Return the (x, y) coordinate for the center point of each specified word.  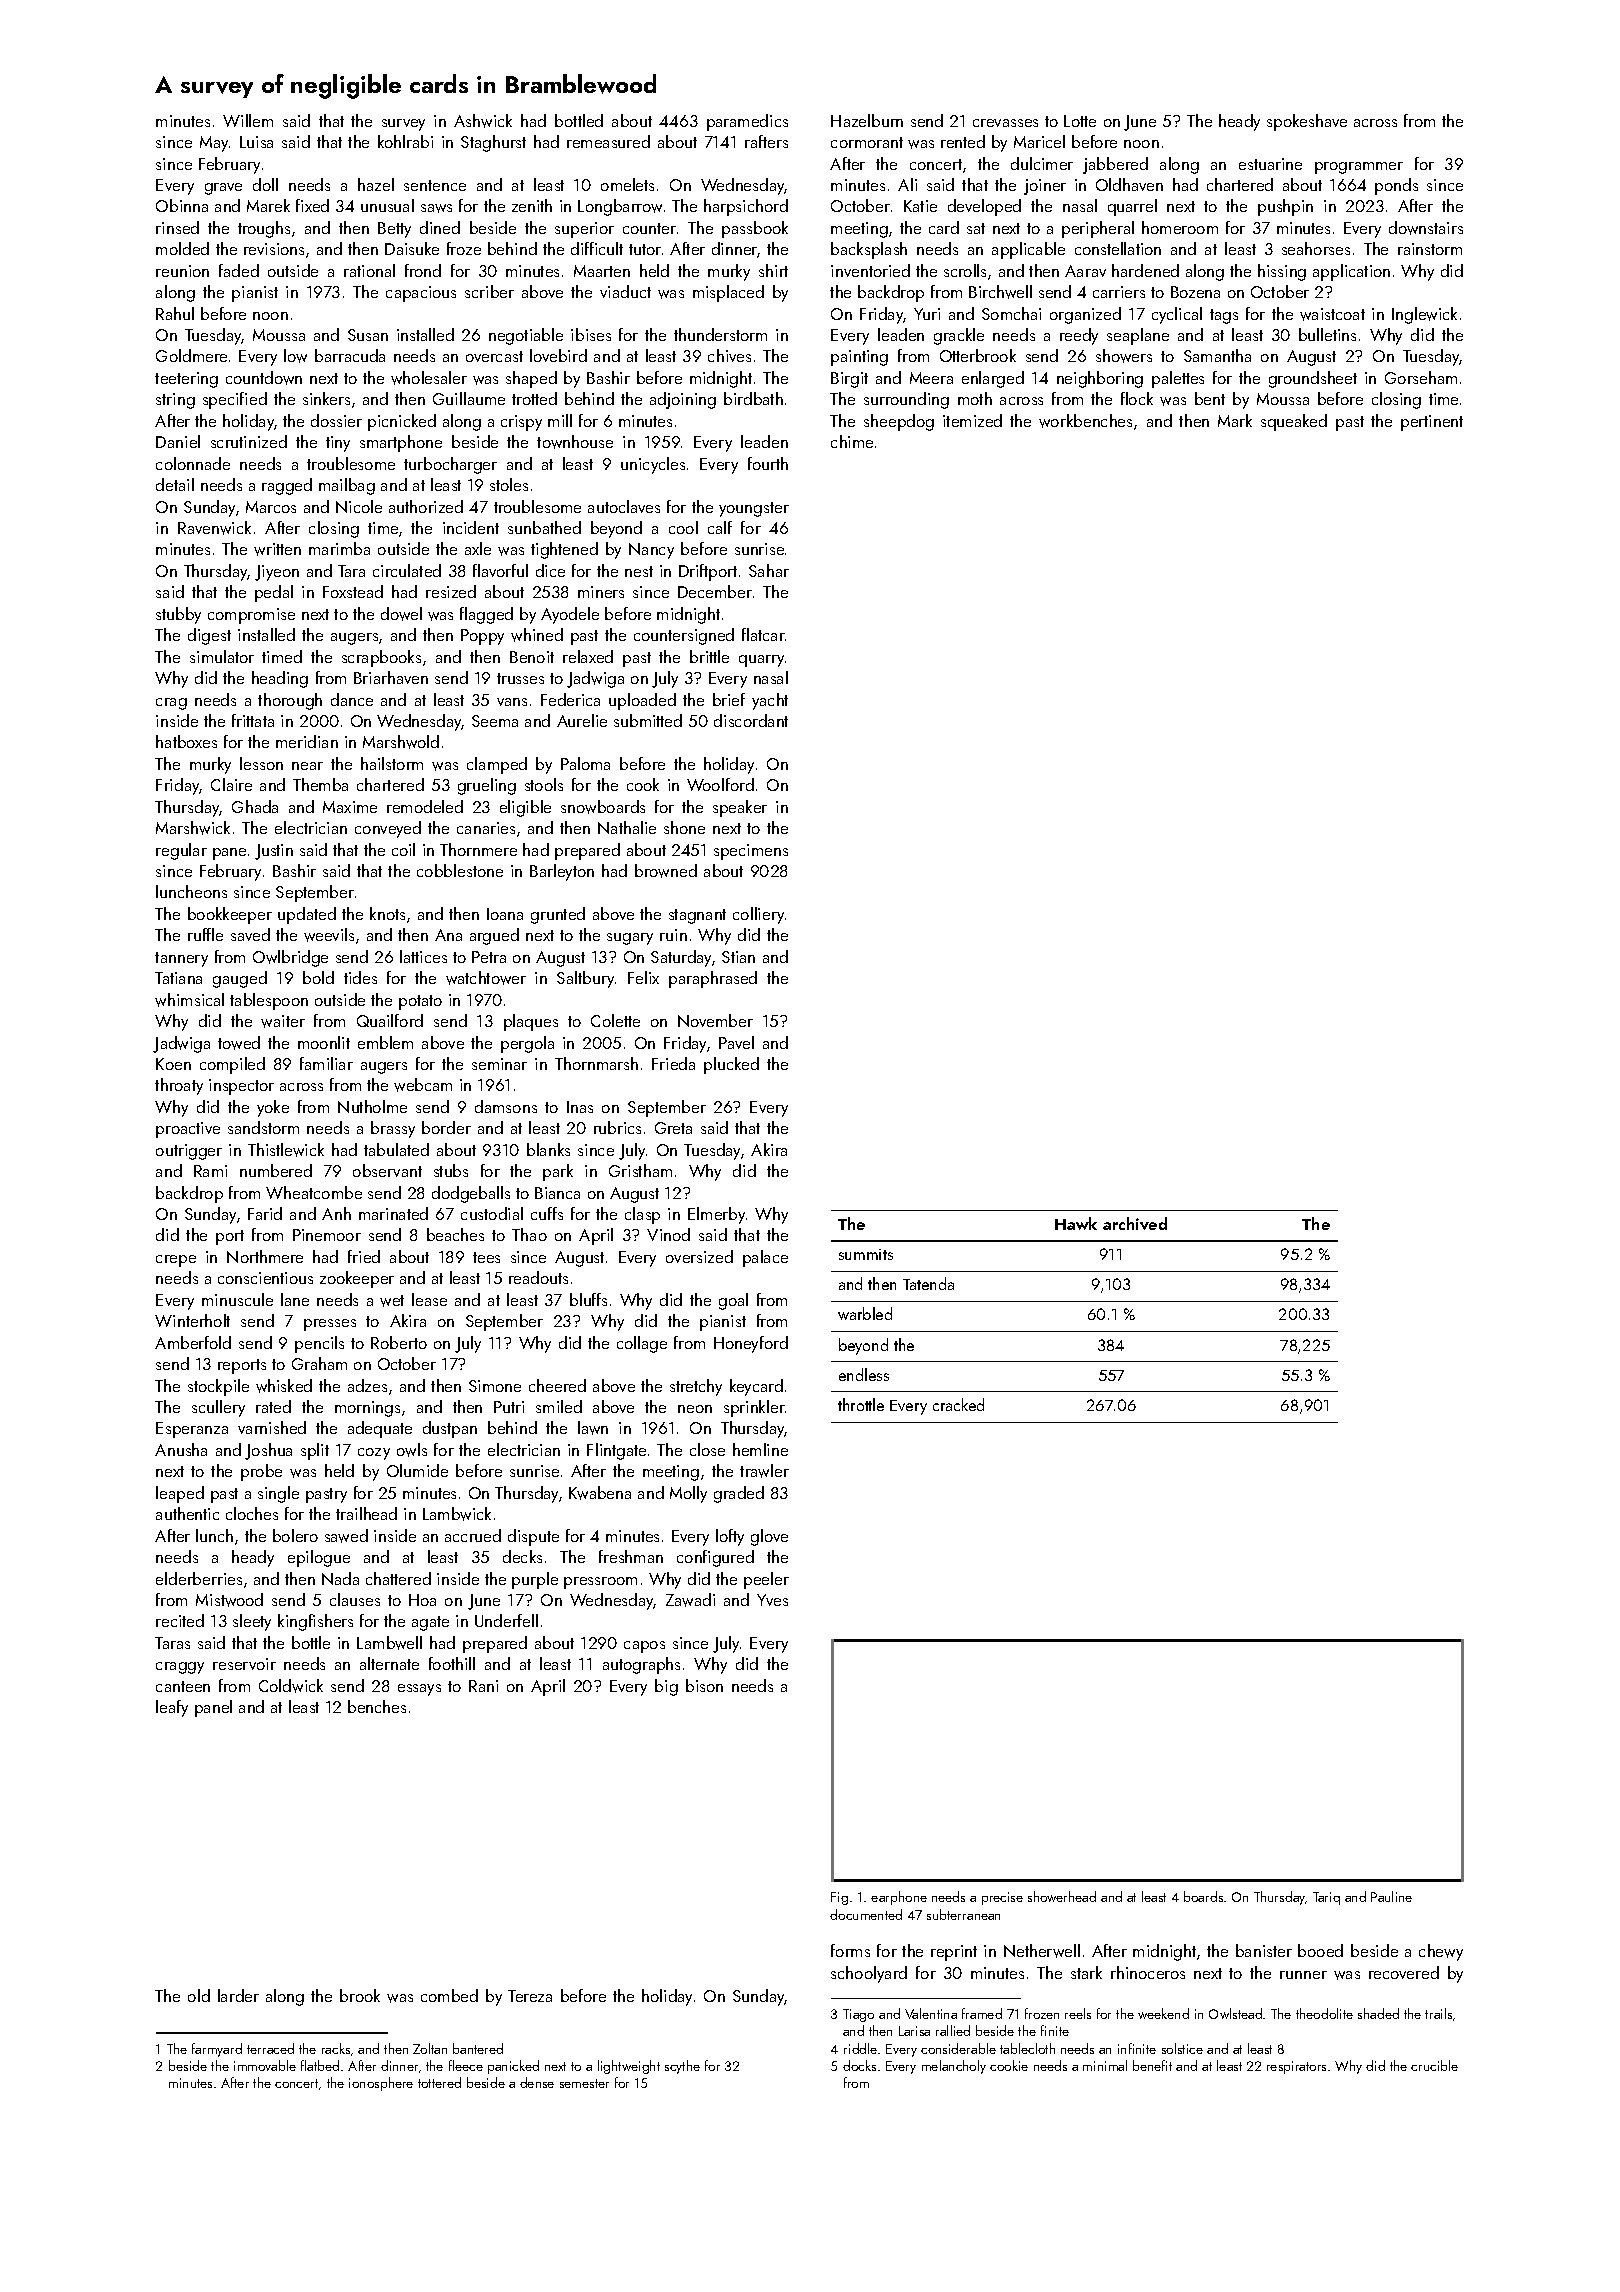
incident (471, 527)
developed (984, 207)
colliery (758, 915)
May (214, 144)
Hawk (1076, 1223)
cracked (958, 1404)
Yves (772, 1600)
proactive (188, 1130)
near (307, 766)
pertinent (1432, 423)
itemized (972, 420)
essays (419, 1690)
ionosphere (381, 2084)
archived (1135, 1223)
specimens (751, 852)
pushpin (1285, 207)
